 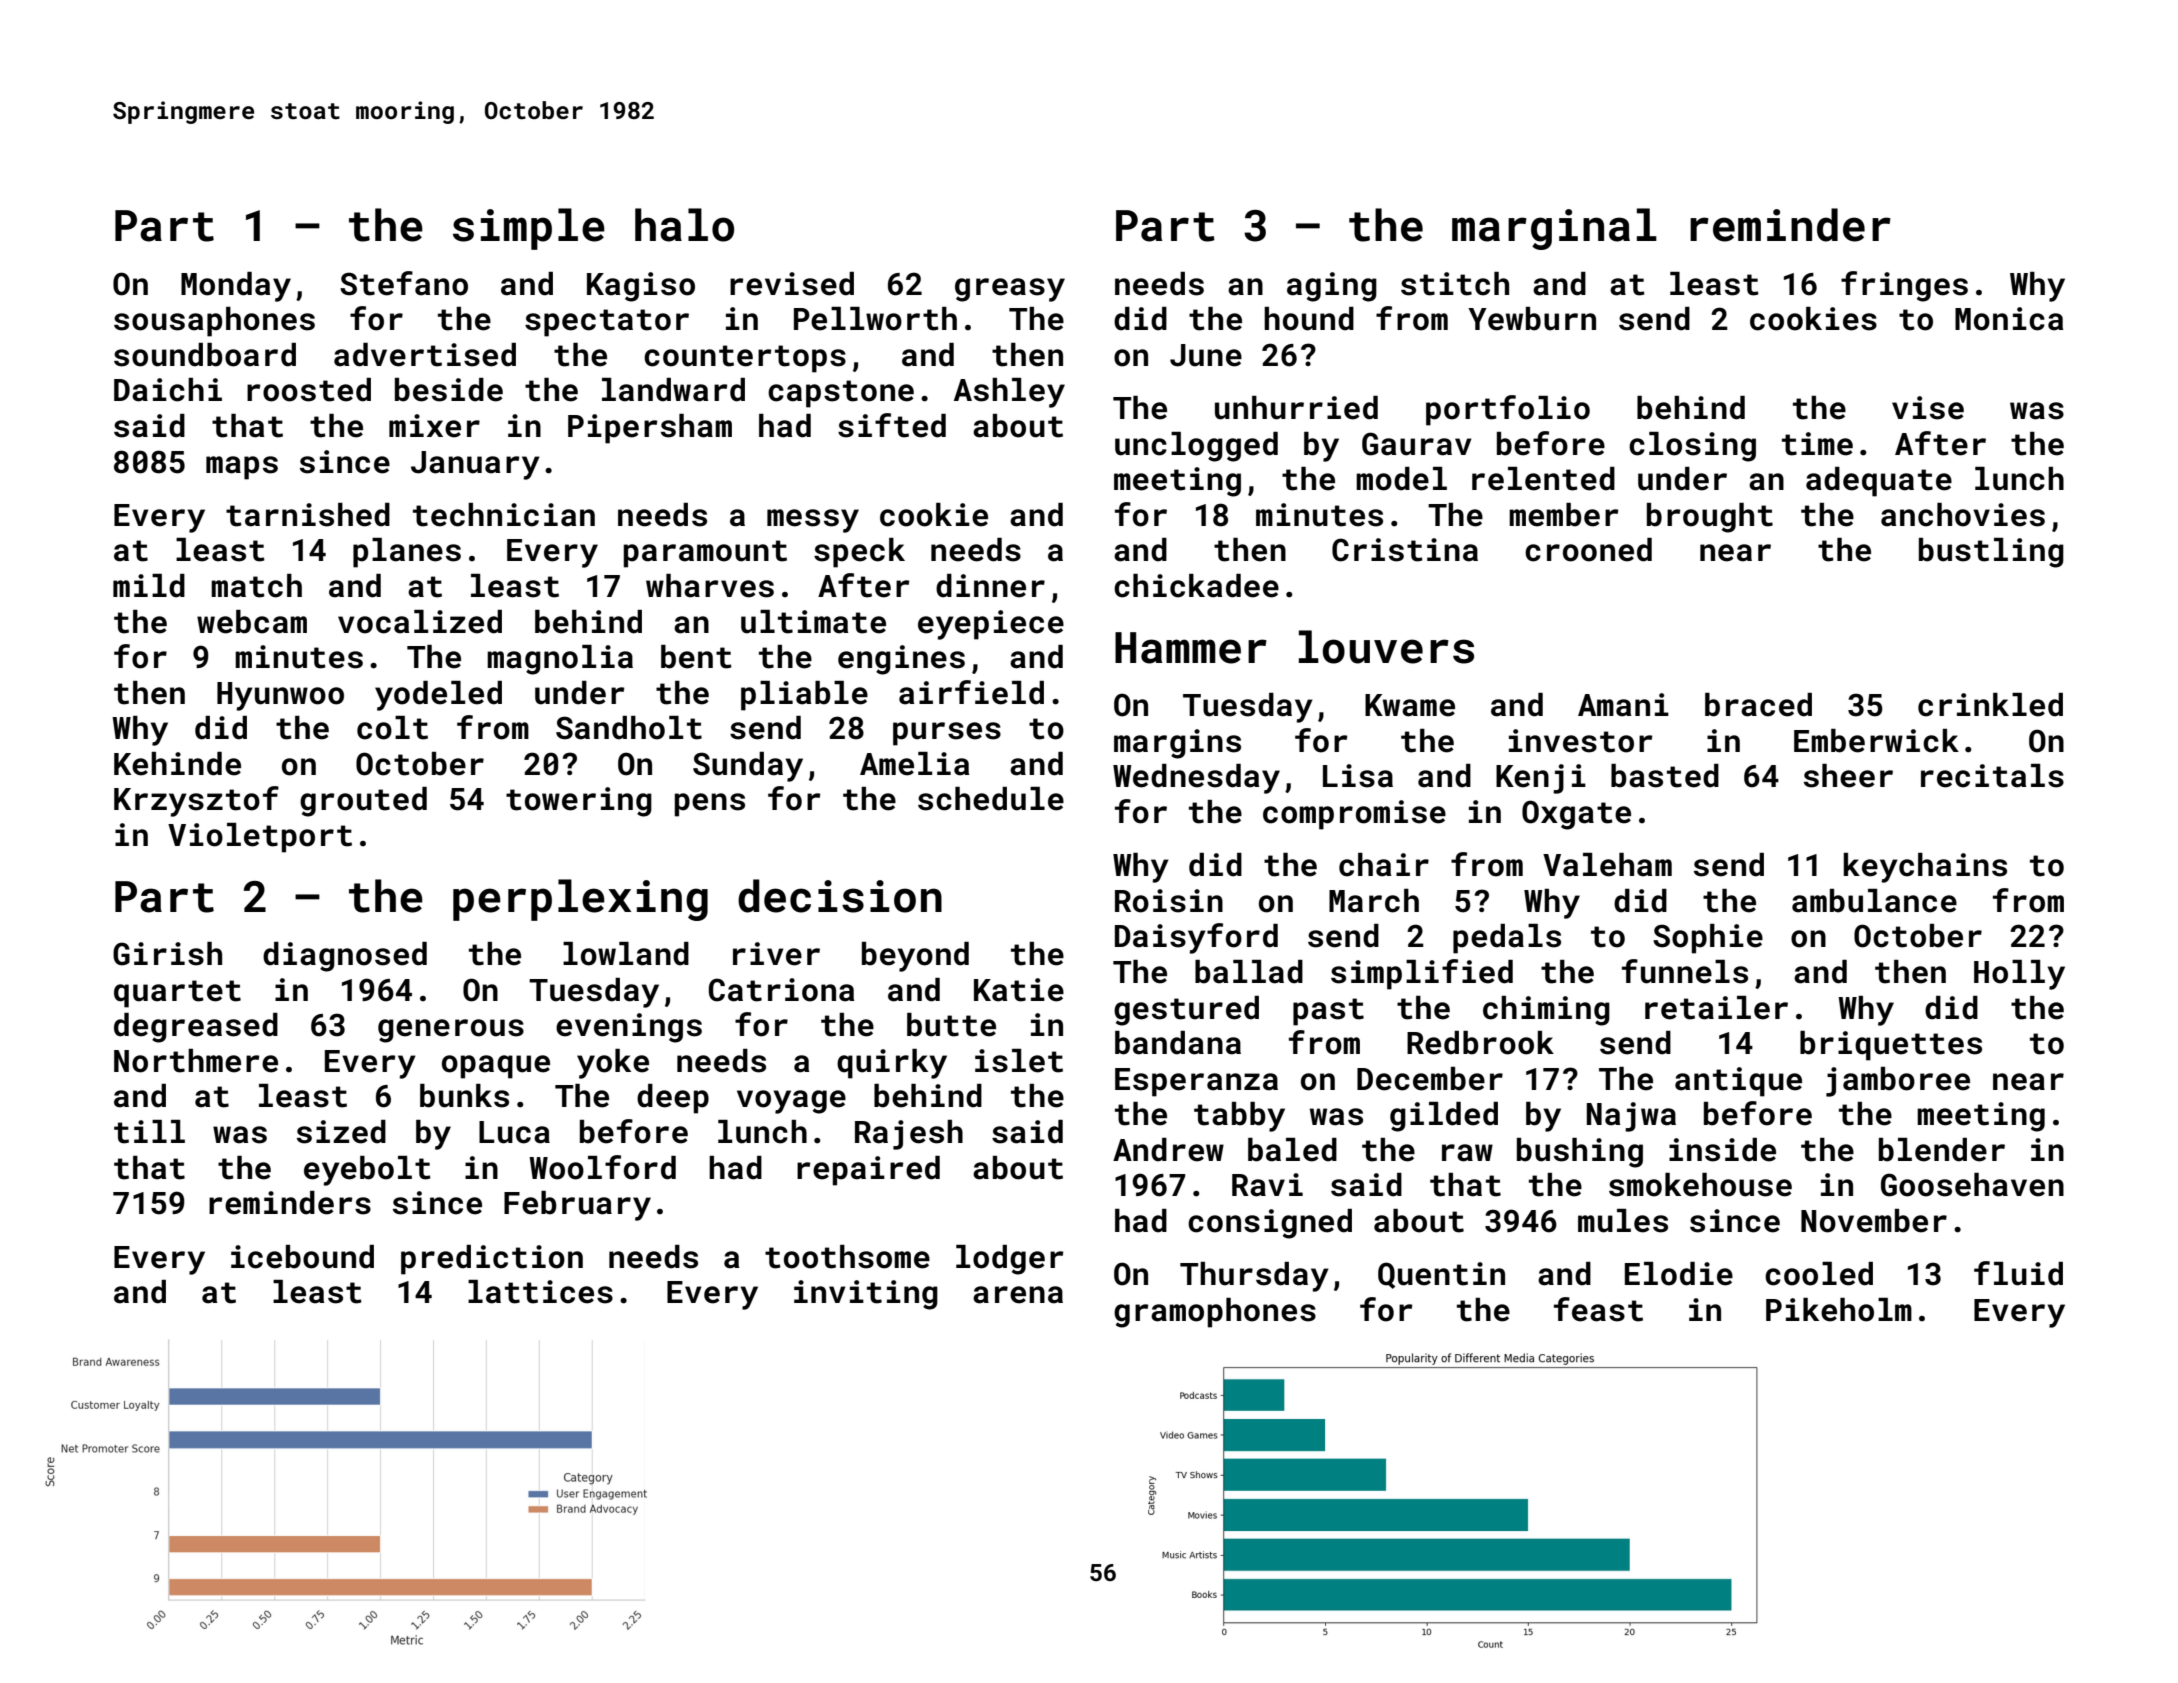 What do you see at coordinates (308, 515) in the document?
I see `tarnished` at bounding box center [308, 515].
